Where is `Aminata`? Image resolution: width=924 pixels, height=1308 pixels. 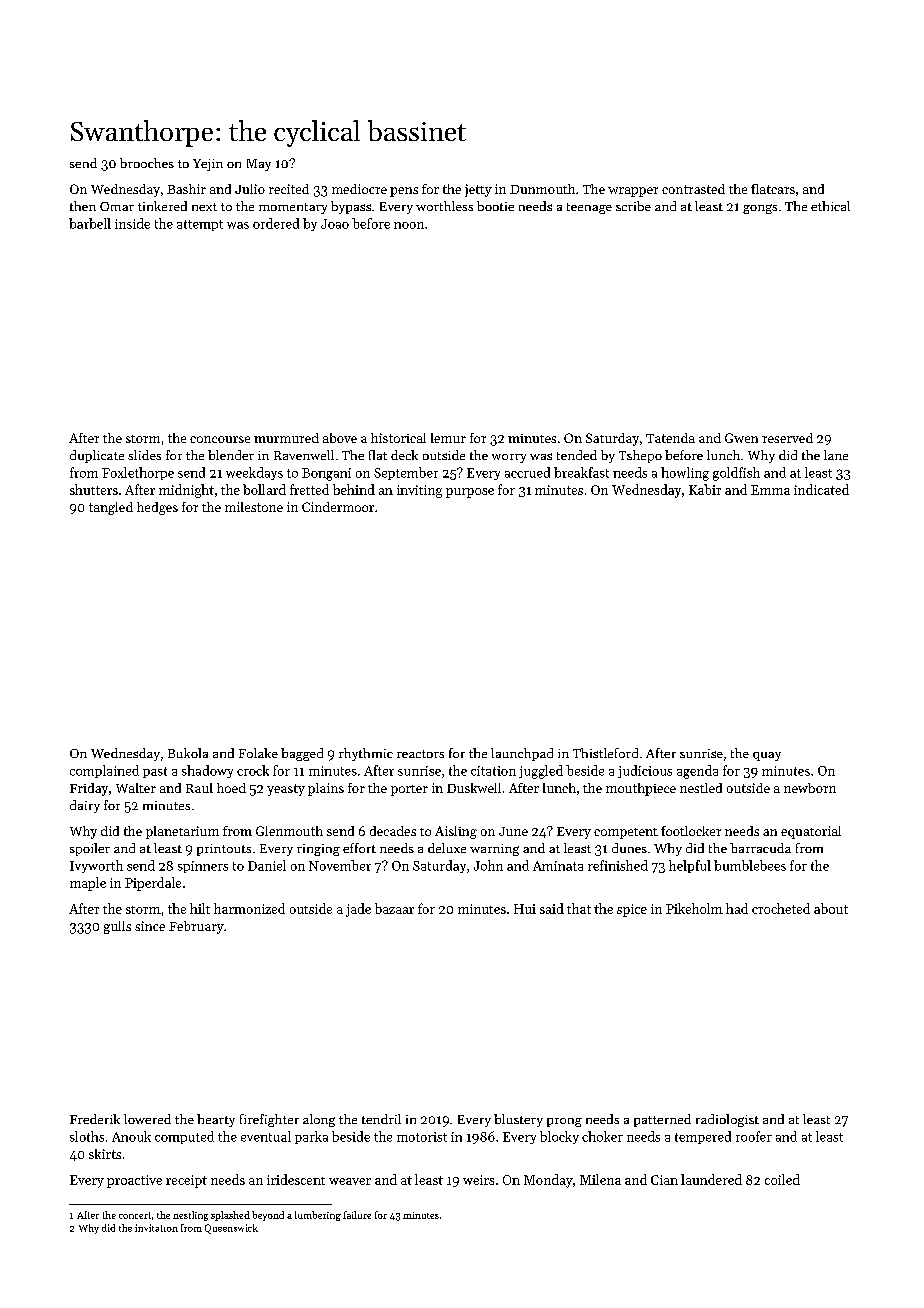 Aminata is located at coordinates (558, 866).
